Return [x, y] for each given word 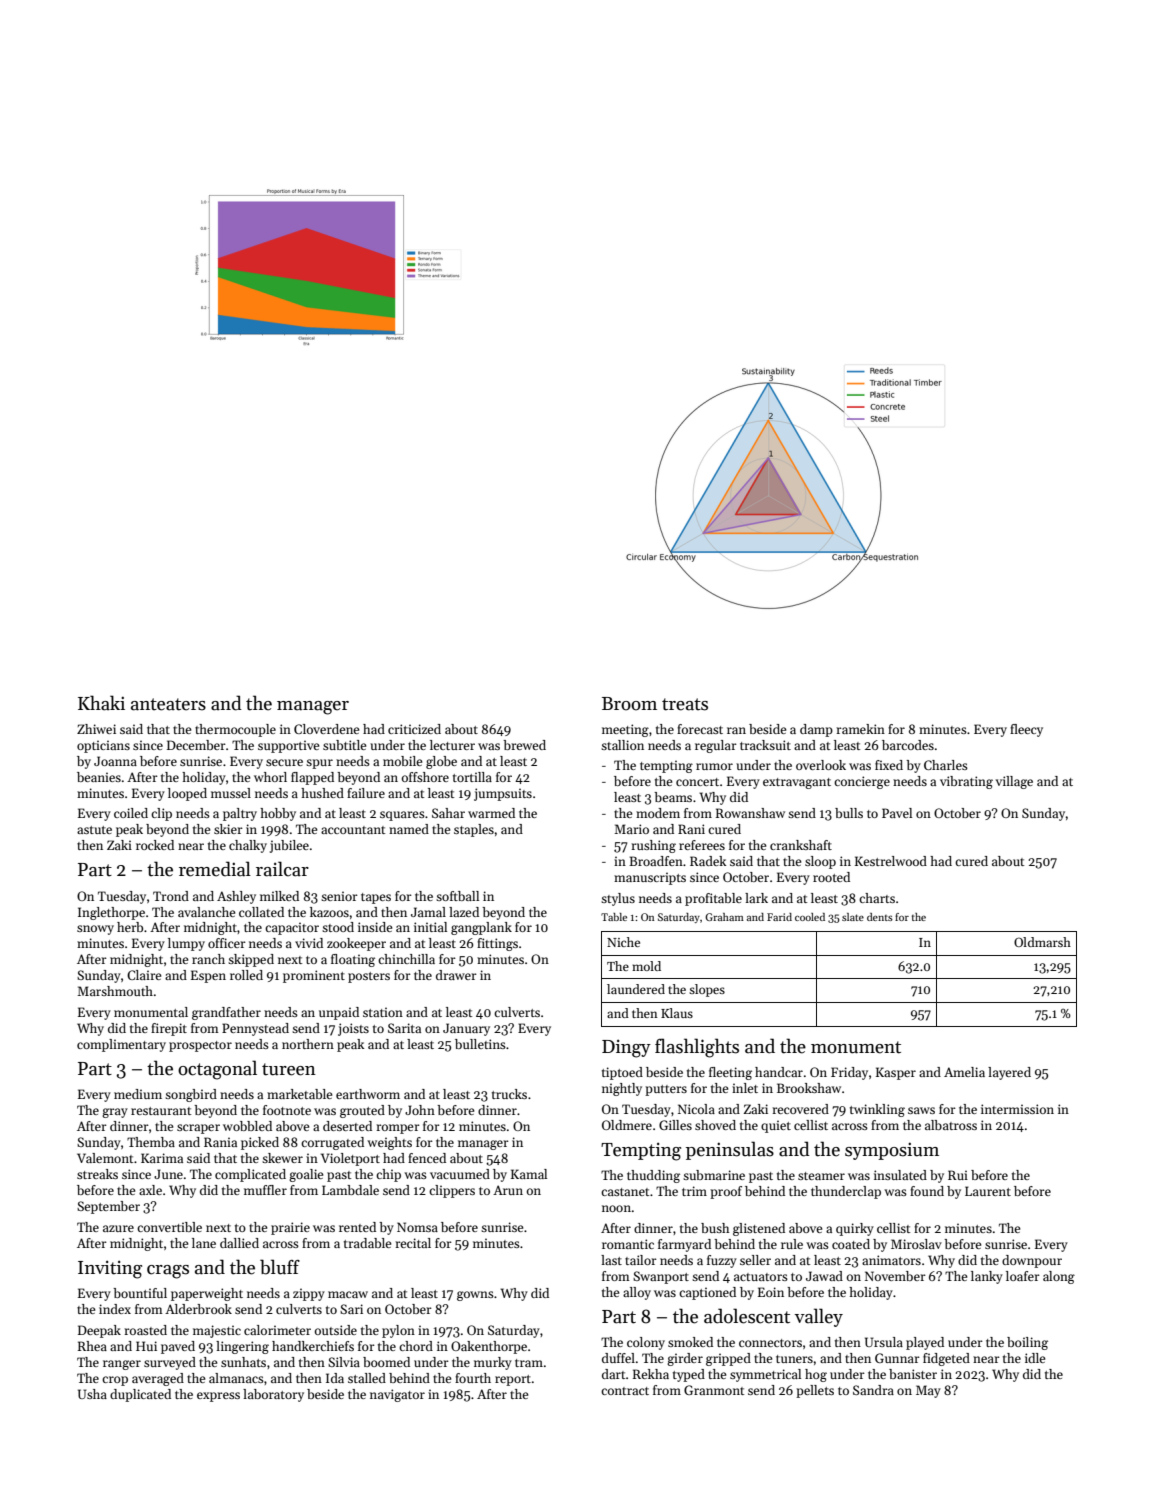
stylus [618, 899]
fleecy [1026, 730]
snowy [95, 930]
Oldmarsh [1042, 942]
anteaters [168, 704]
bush [715, 1228]
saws [921, 1110]
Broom [629, 704]
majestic [217, 1331]
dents [880, 917]
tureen [289, 1069]
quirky [855, 1229]
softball [457, 896]
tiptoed [622, 1073]
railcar [282, 869]
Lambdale [350, 1190]
